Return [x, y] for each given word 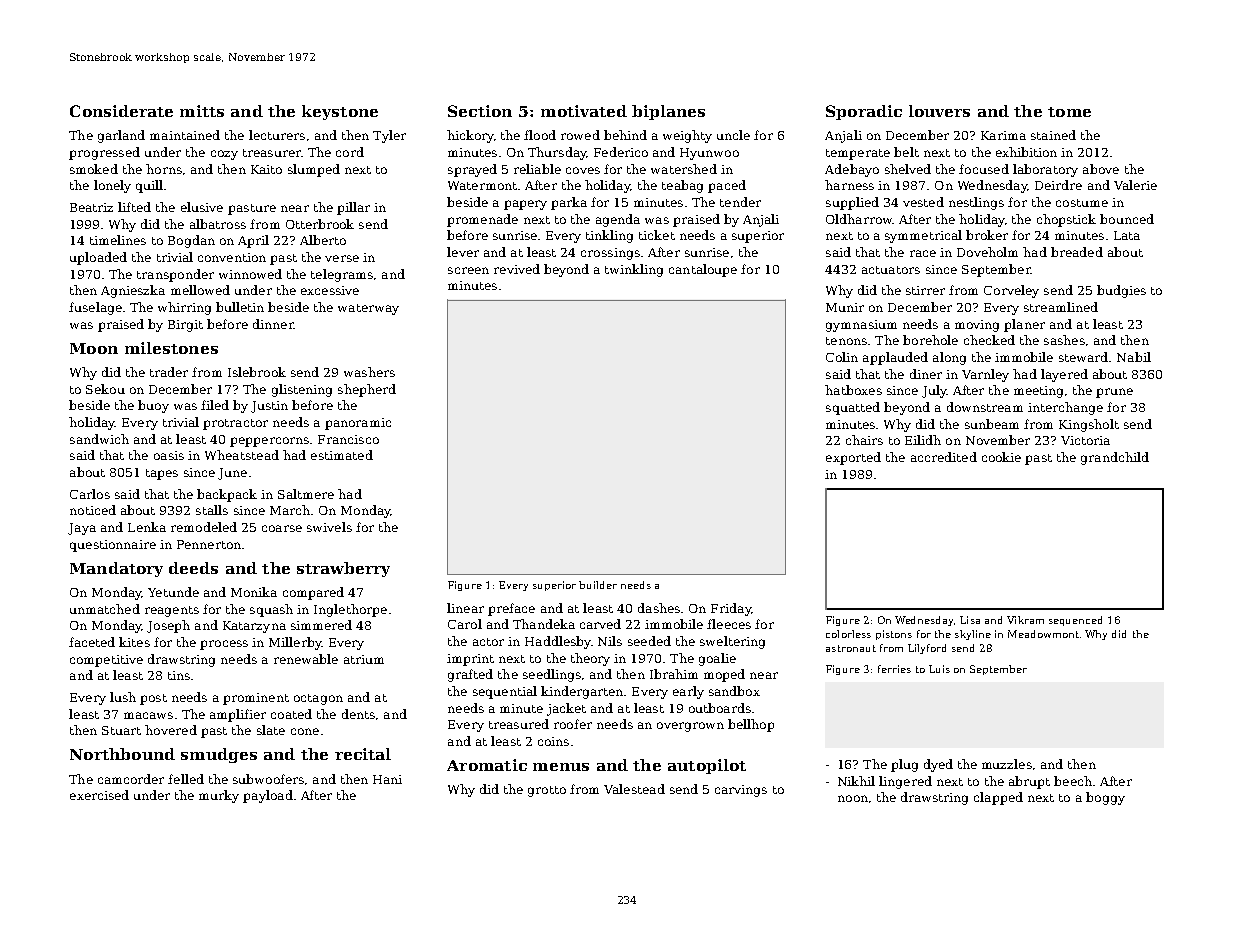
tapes [162, 474]
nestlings [976, 203]
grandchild [1115, 458]
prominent [256, 699]
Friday [731, 609]
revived [517, 269]
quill [149, 186]
